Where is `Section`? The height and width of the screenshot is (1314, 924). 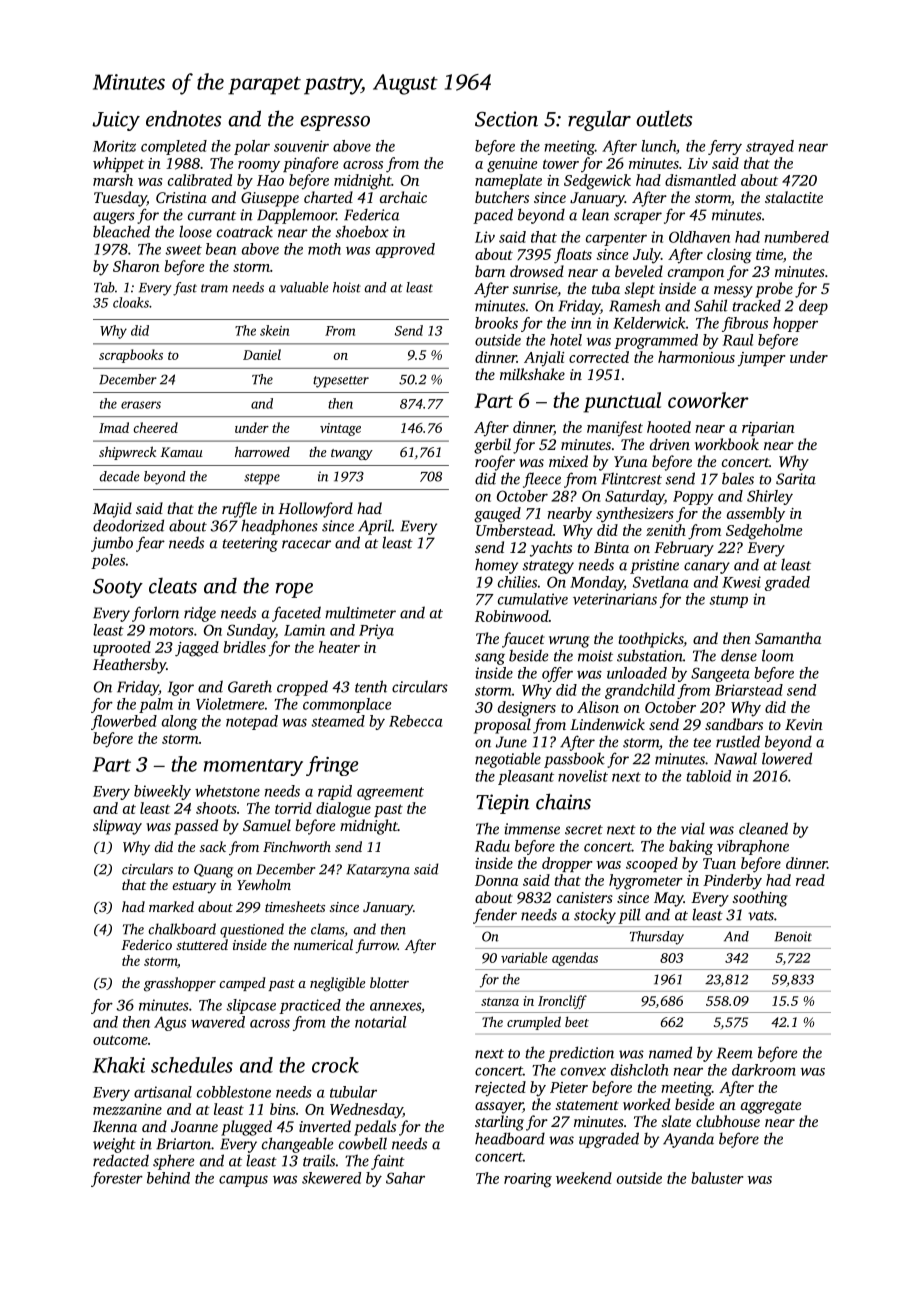
Section is located at coordinates (506, 119).
